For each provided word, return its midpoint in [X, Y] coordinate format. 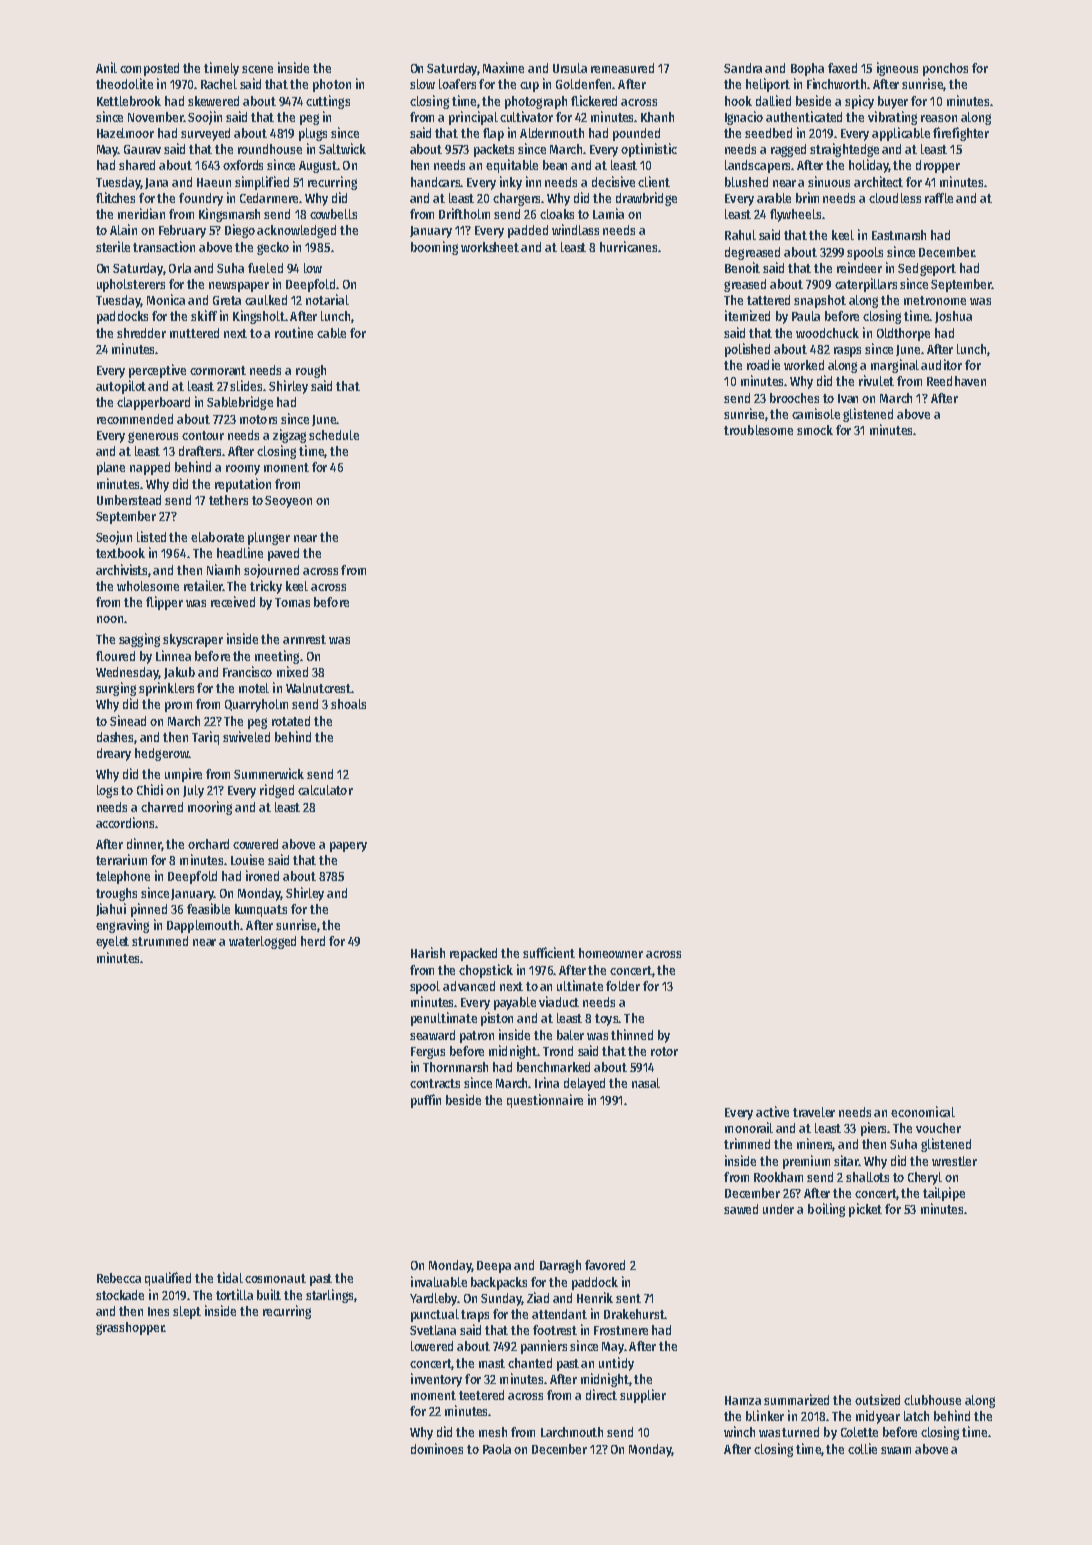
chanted [530, 1363]
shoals [348, 704]
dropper [938, 166]
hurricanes [628, 246]
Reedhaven [956, 381]
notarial [327, 299]
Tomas [292, 602]
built [269, 1294]
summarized [796, 1399]
